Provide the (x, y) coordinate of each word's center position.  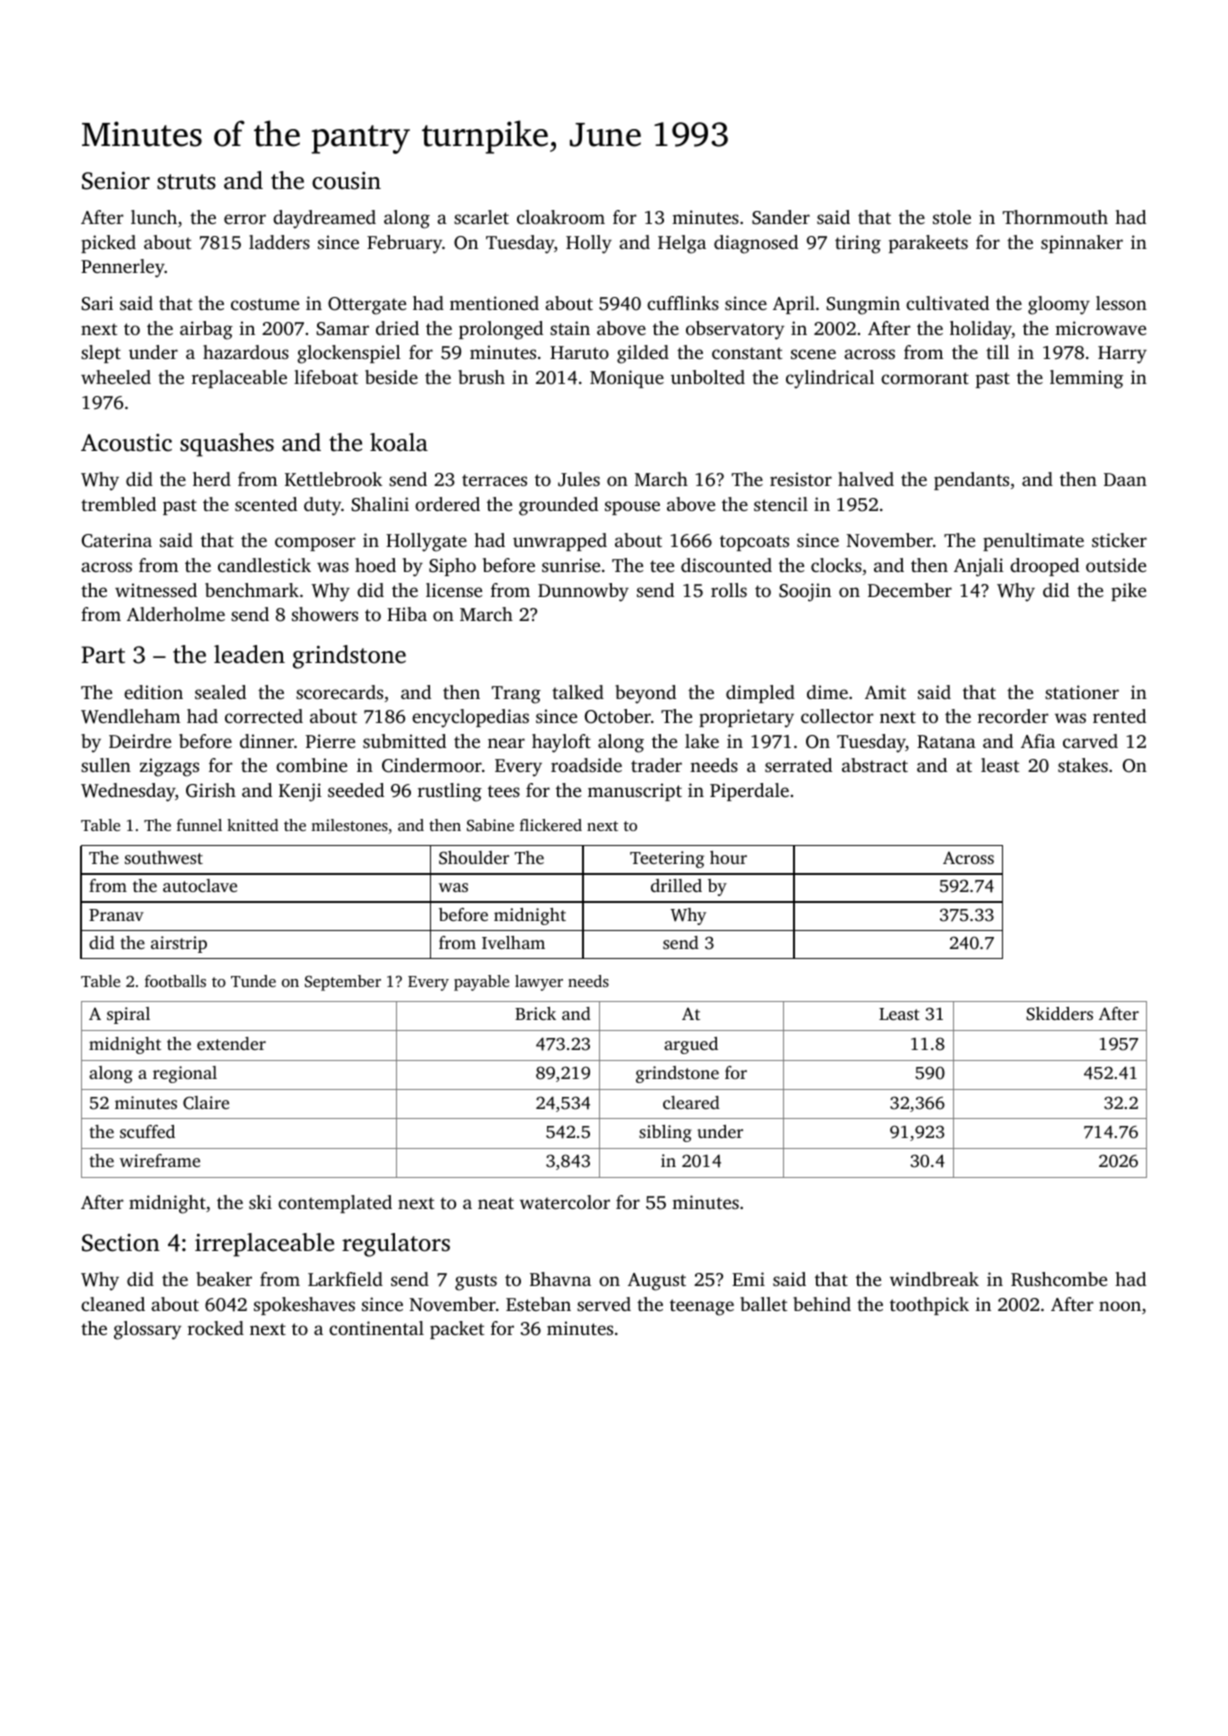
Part (103, 654)
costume (265, 304)
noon (1120, 1306)
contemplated (335, 1204)
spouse (632, 508)
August (657, 1282)
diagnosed (756, 244)
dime (827, 692)
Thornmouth (1055, 217)
